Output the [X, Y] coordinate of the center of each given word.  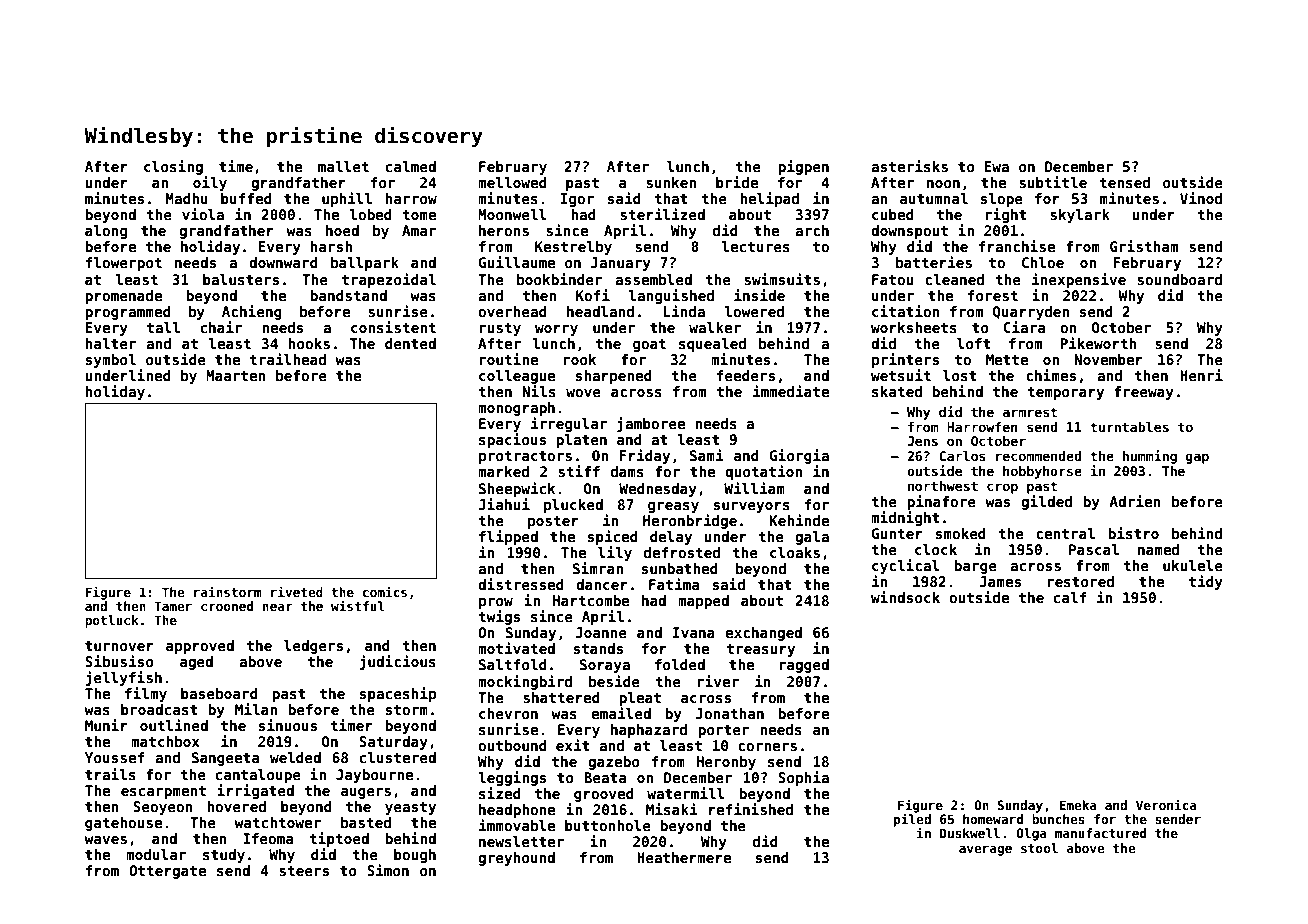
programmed [128, 313]
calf [1070, 597]
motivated [516, 648]
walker [715, 327]
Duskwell [970, 833]
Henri [1201, 375]
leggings [512, 778]
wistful [358, 605]
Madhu [187, 198]
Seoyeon [163, 808]
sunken [671, 182]
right [1006, 215]
